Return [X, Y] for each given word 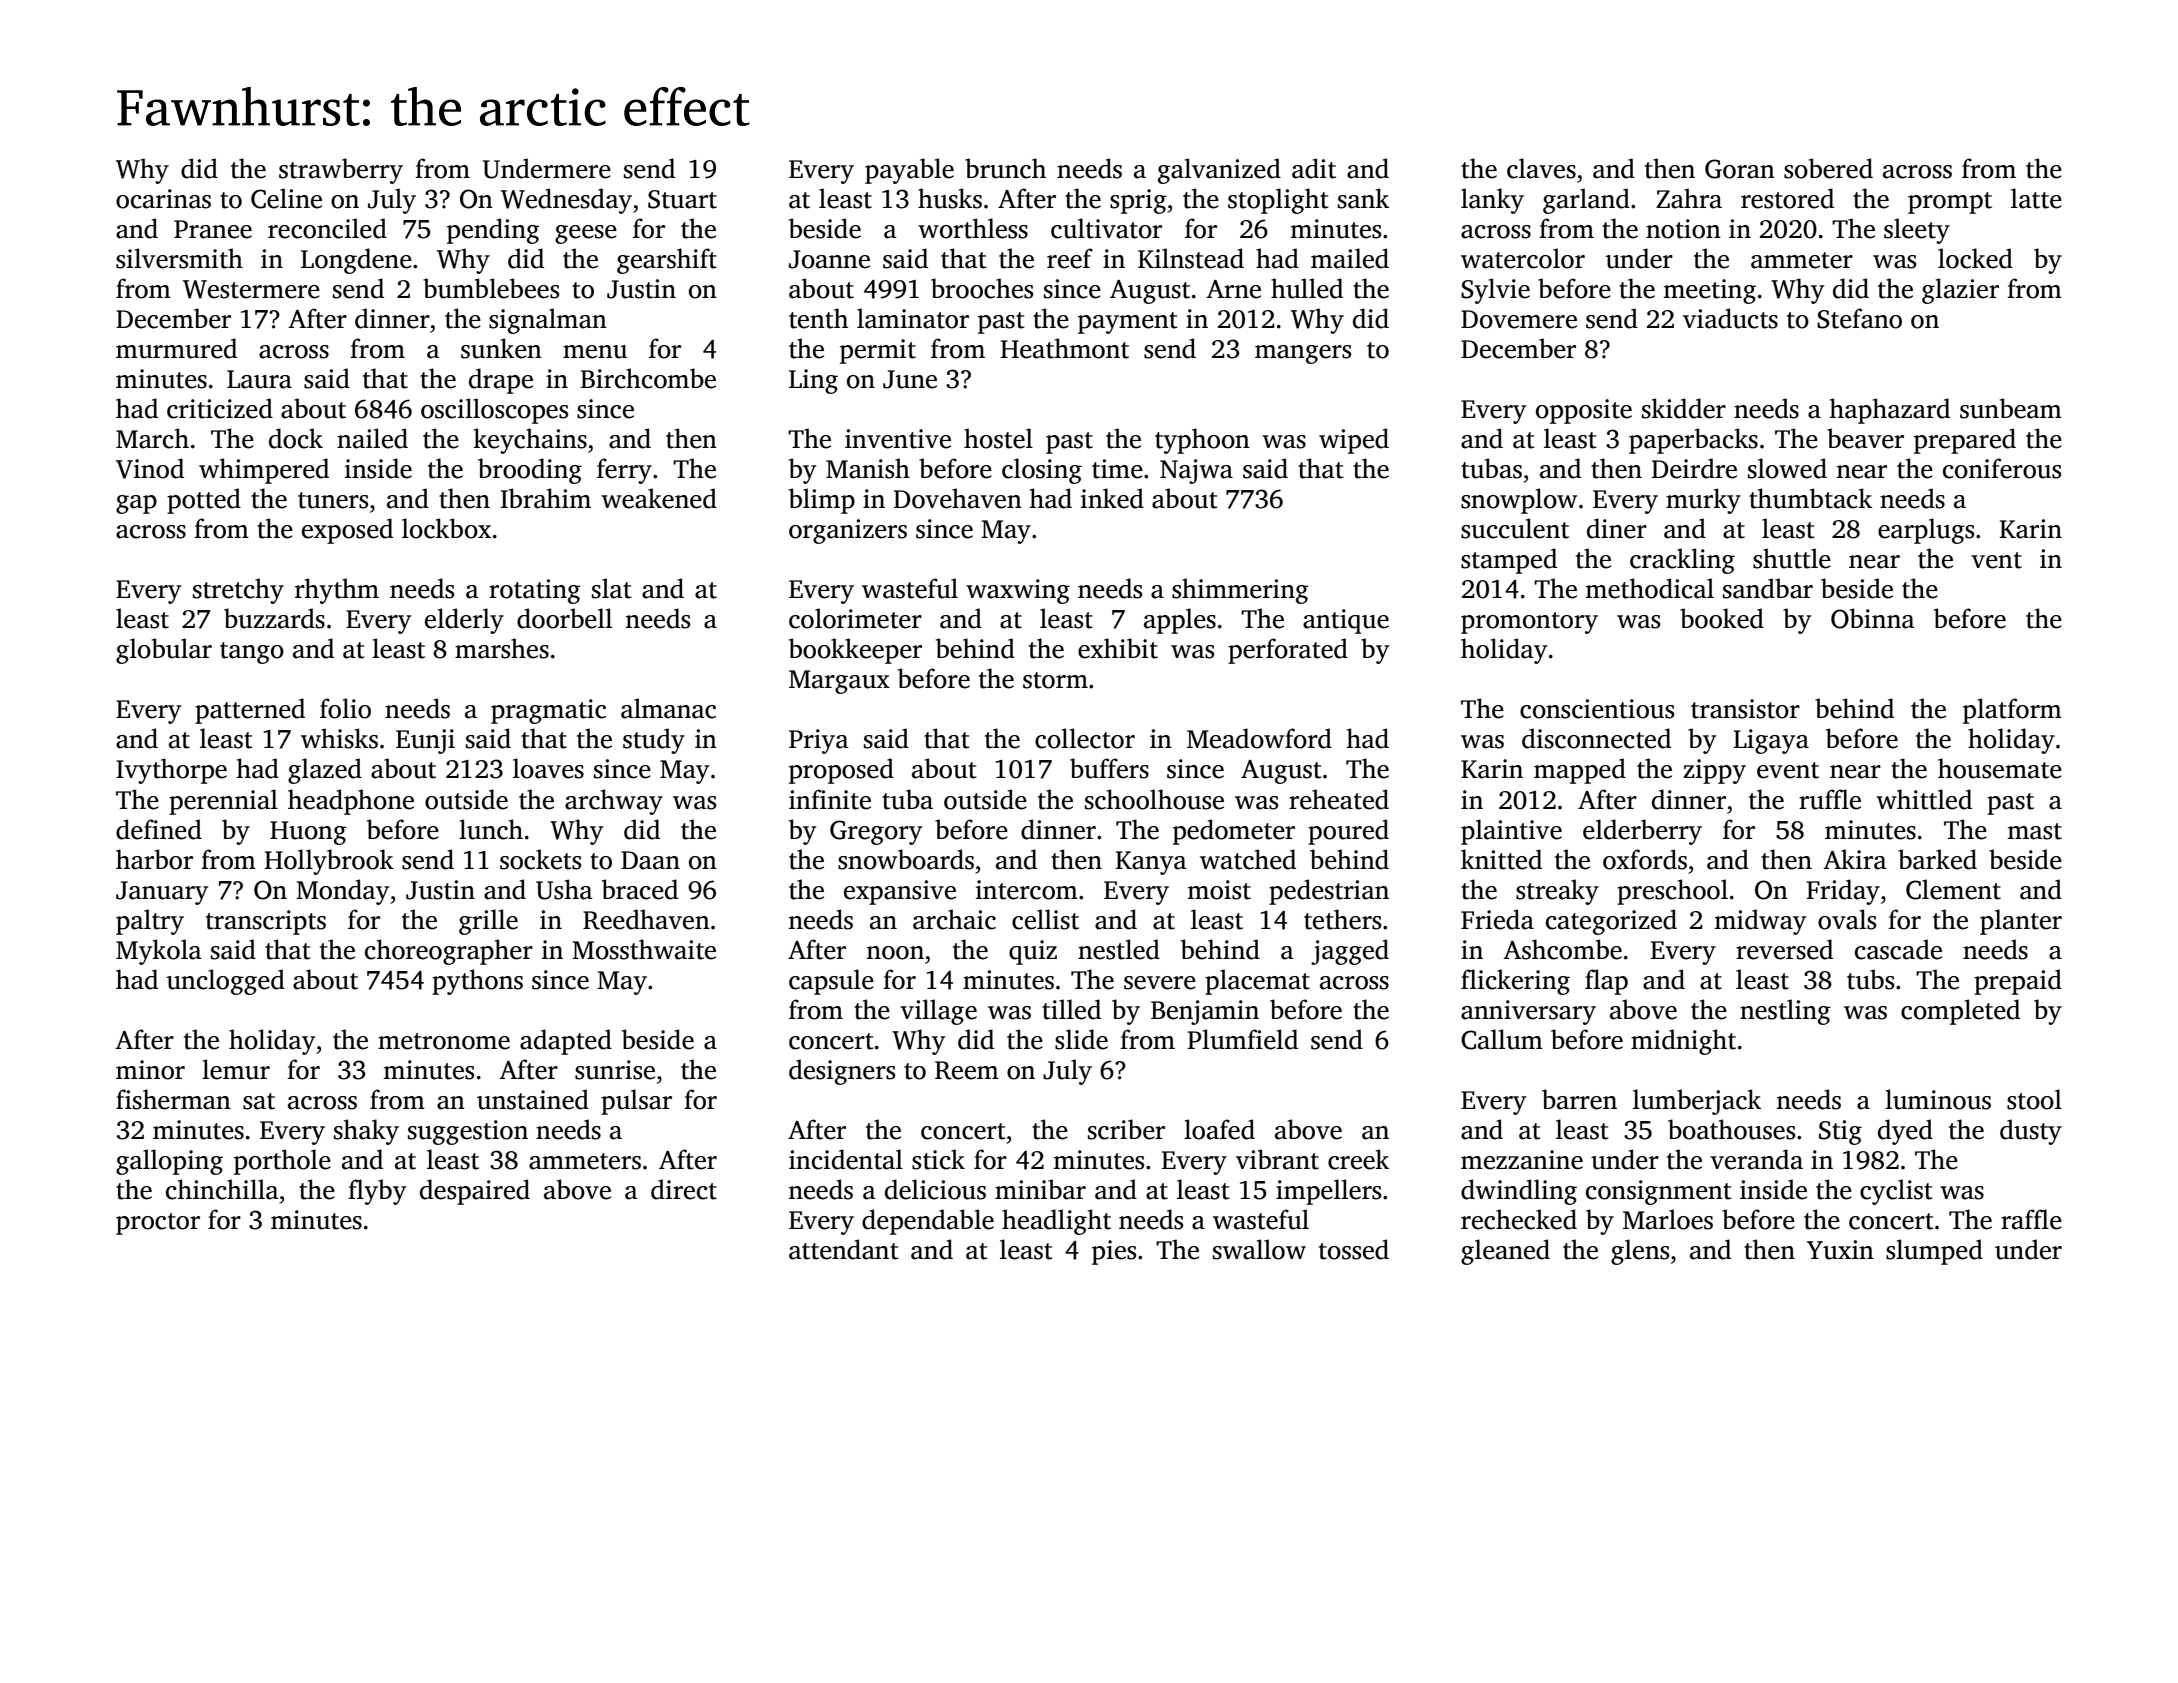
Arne [1233, 289]
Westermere [251, 289]
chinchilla [222, 1189]
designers [842, 1072]
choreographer [449, 952]
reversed [1784, 949]
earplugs [1926, 531]
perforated [1288, 651]
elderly [464, 621]
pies [1114, 1252]
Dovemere [1519, 319]
